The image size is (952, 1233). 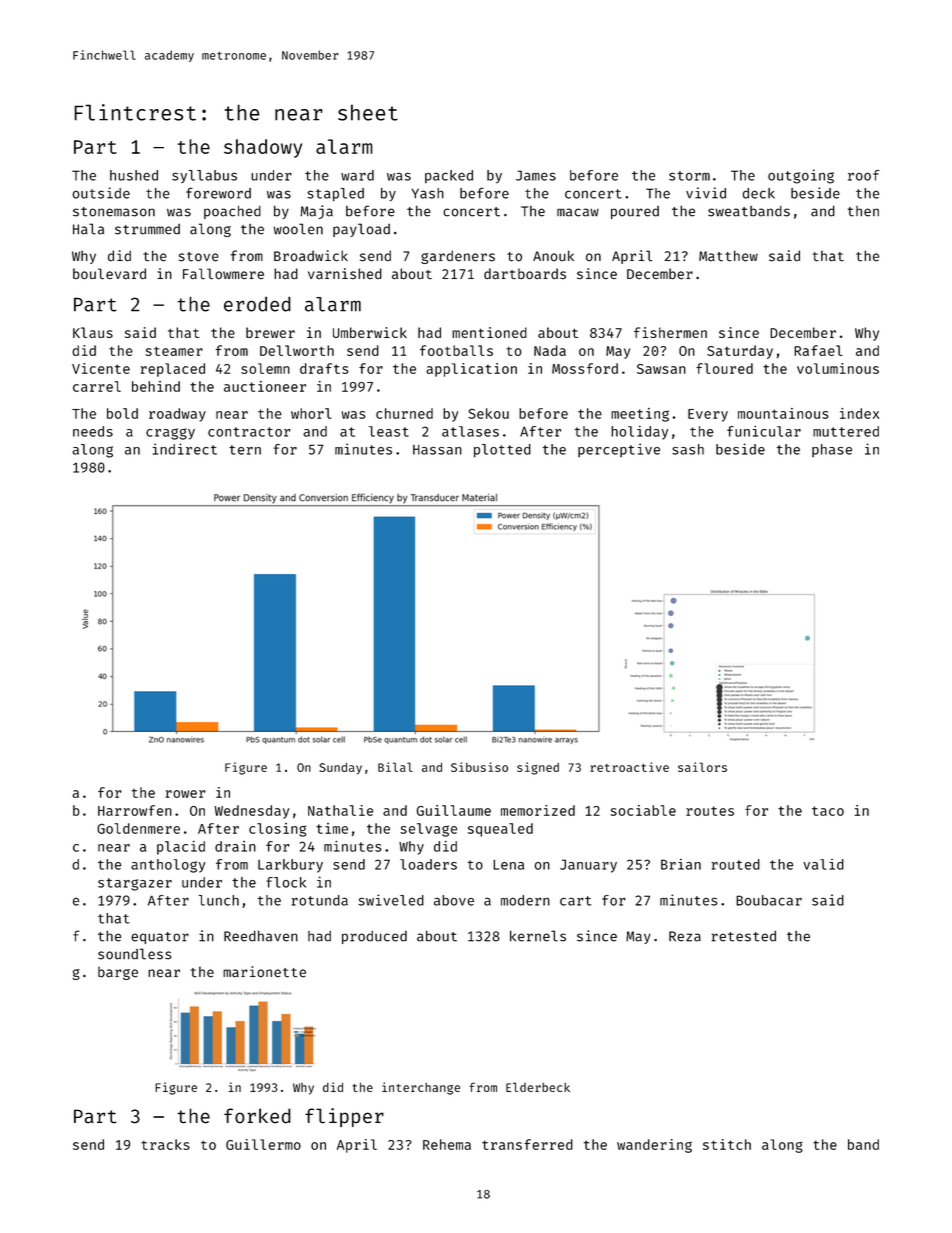 I want to click on Boubacar, so click(x=769, y=900).
